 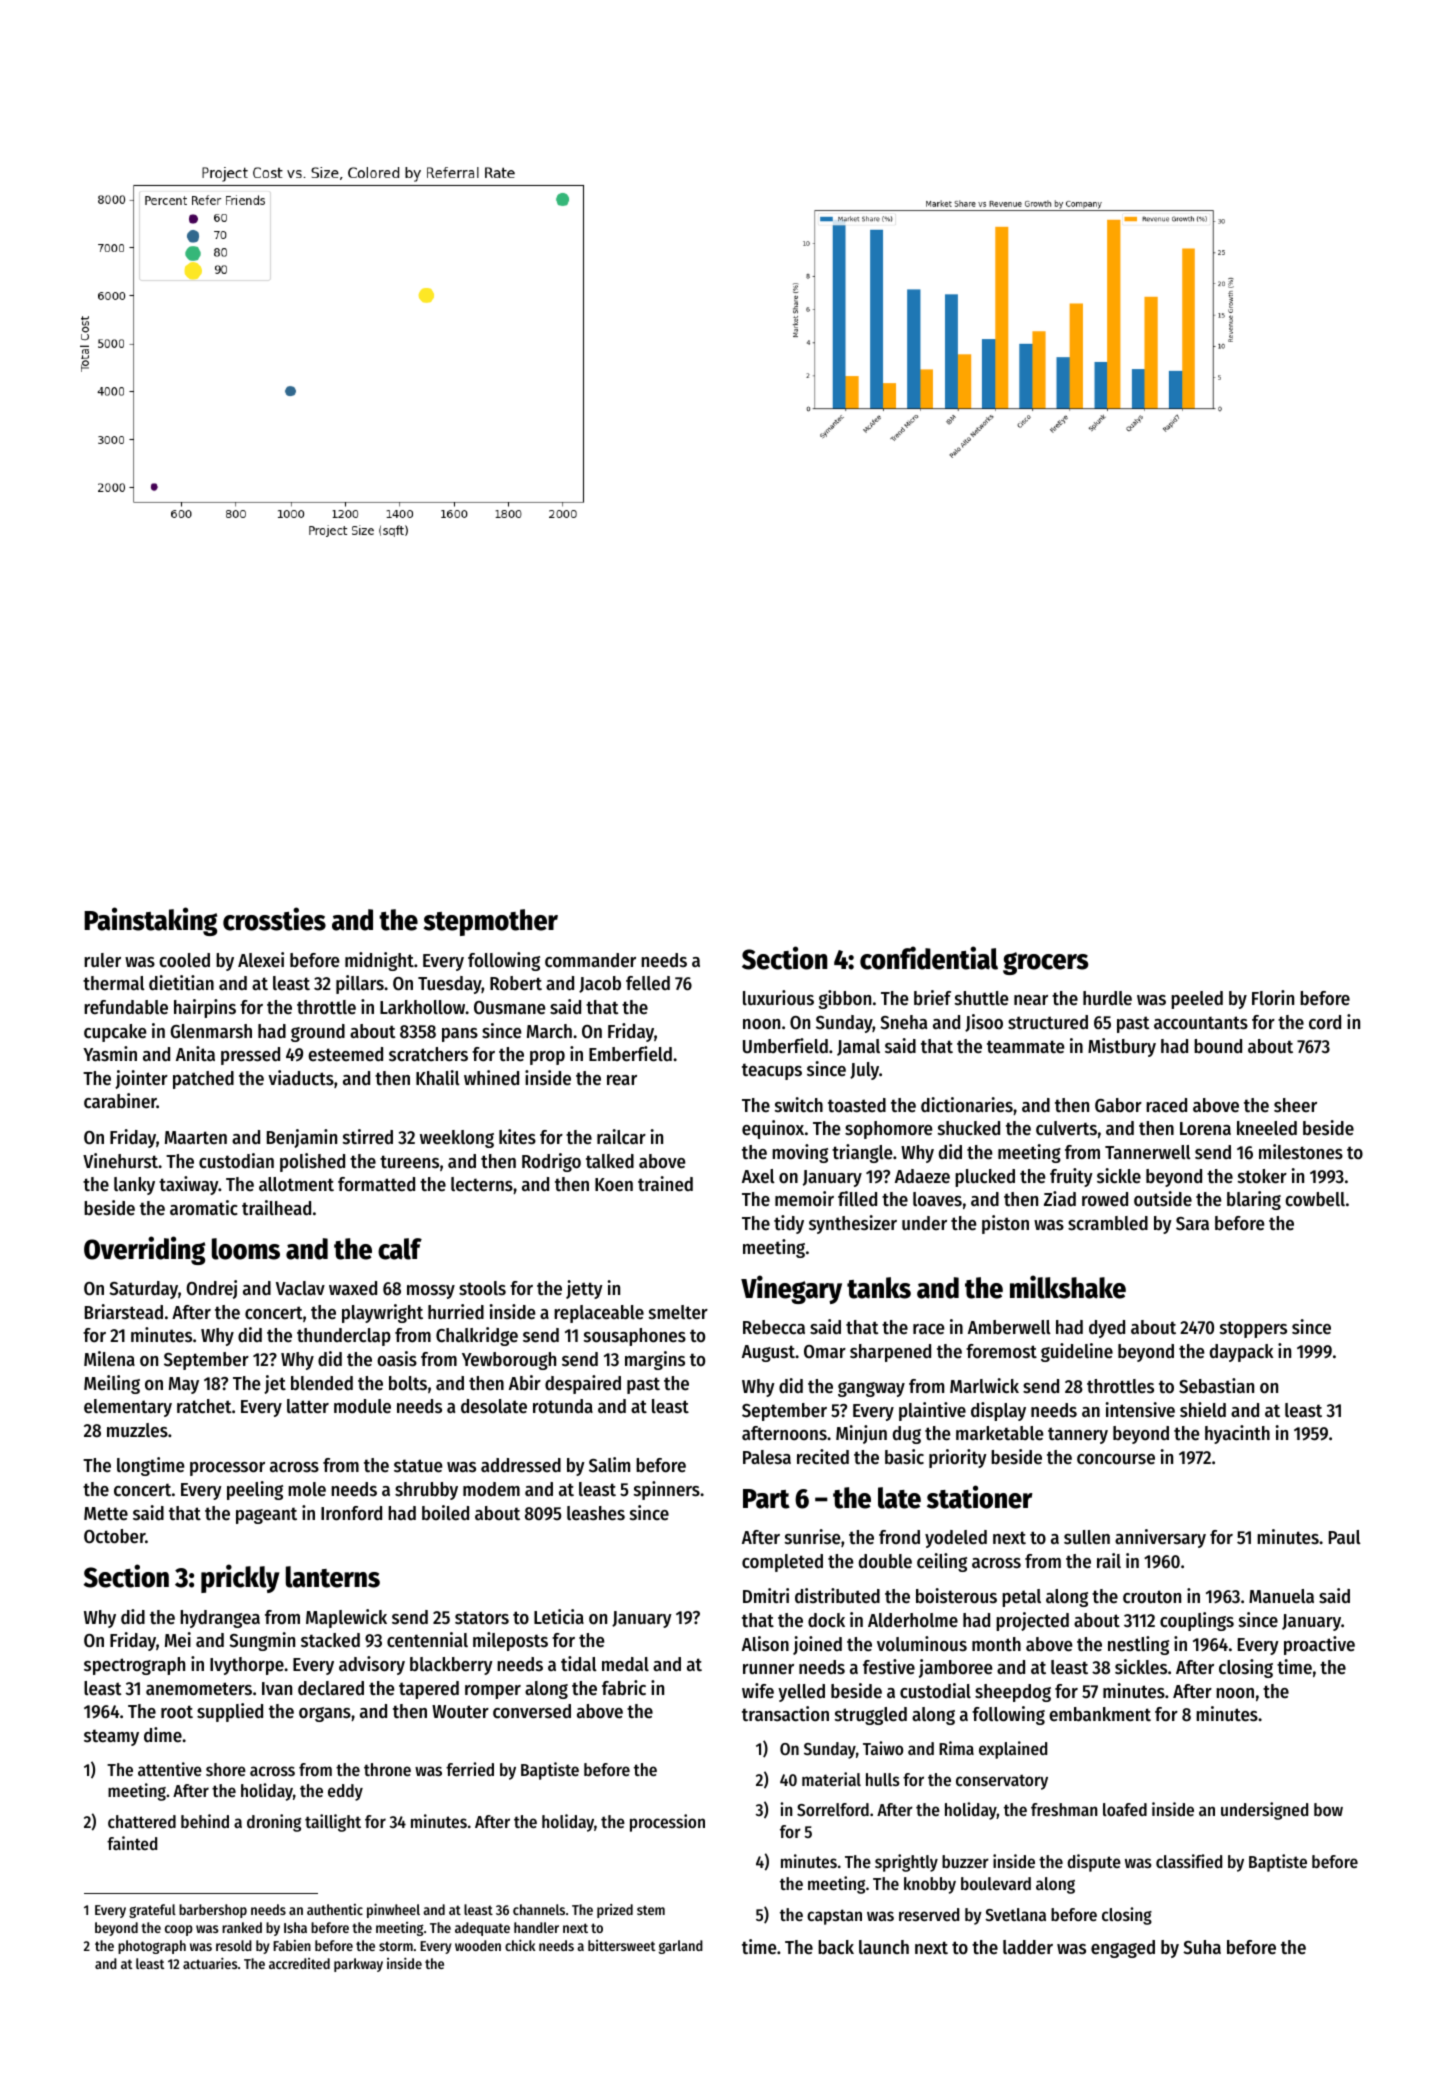 What do you see at coordinates (1203, 1410) in the screenshot?
I see `shield` at bounding box center [1203, 1410].
